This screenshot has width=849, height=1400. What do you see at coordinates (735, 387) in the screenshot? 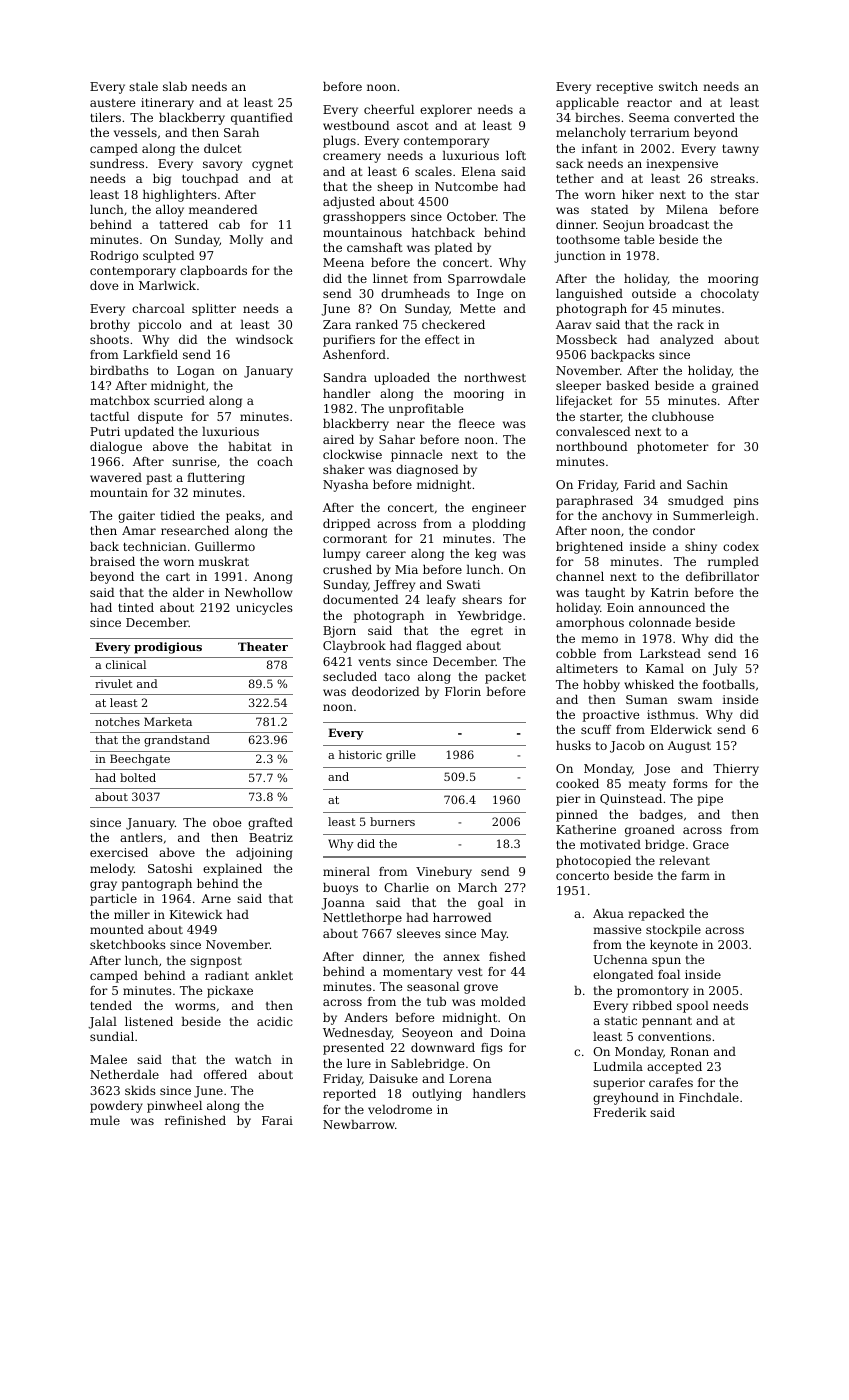
I see `grained` at bounding box center [735, 387].
